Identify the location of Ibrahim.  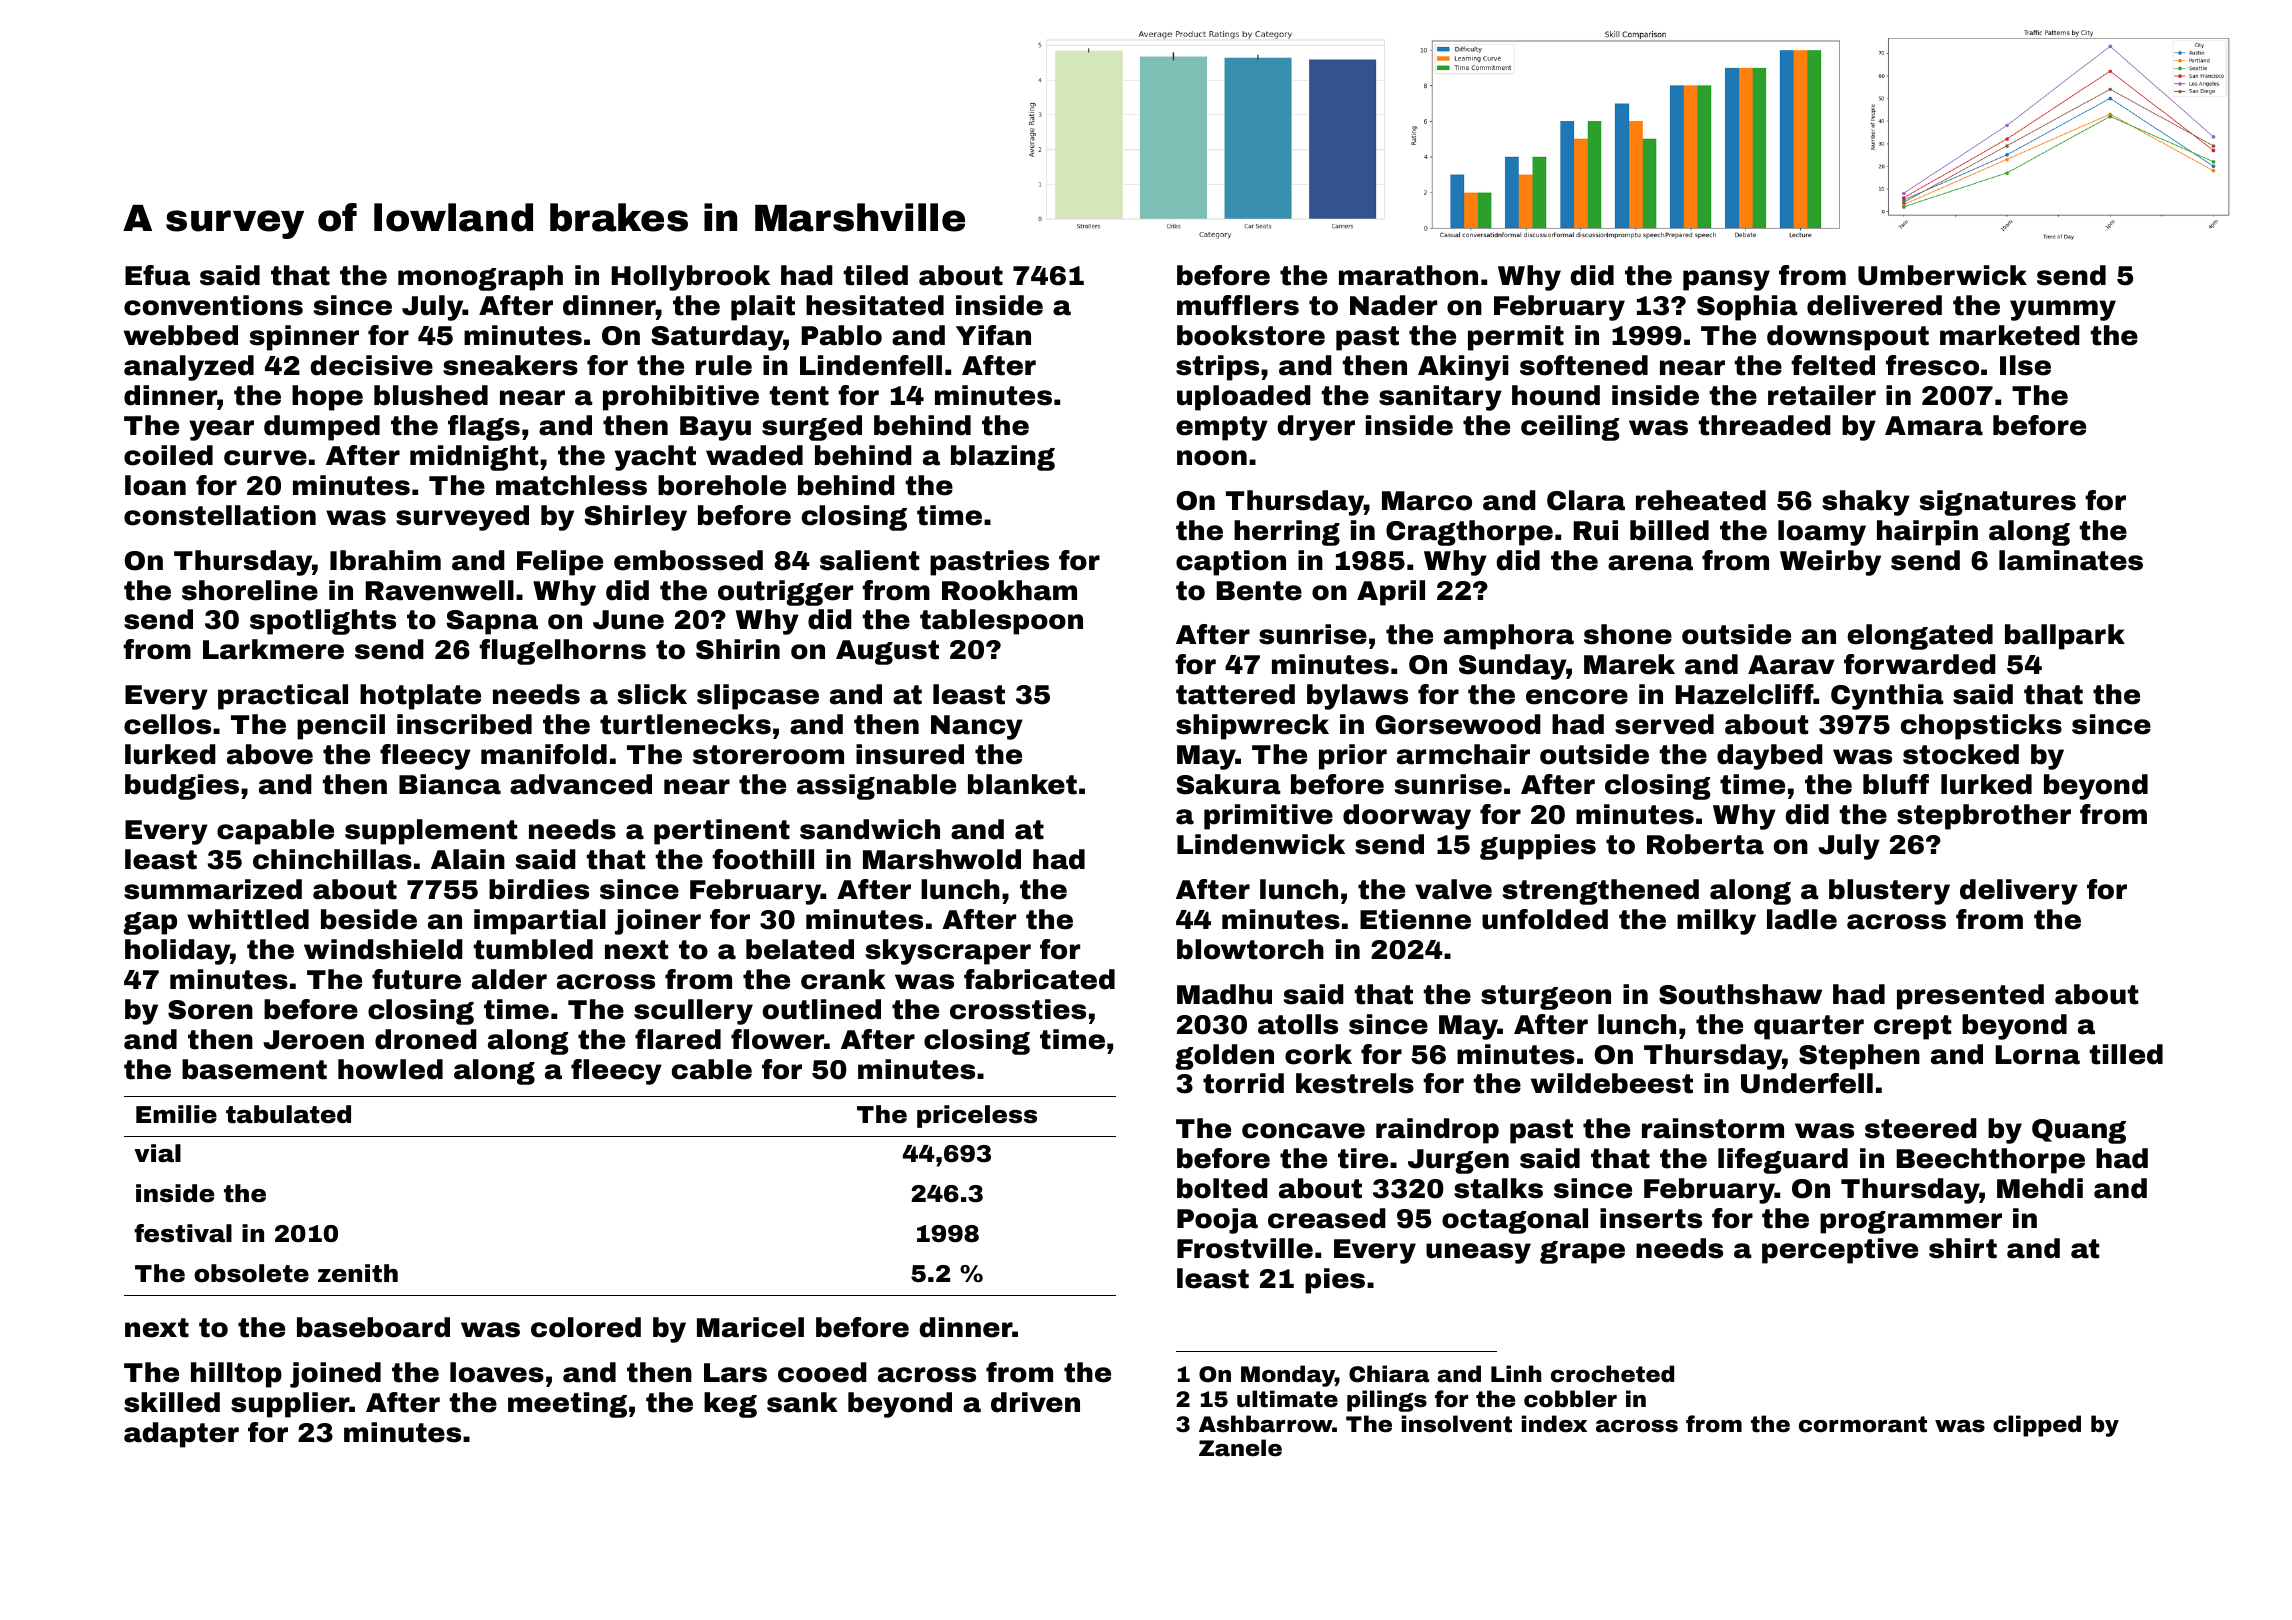
(385, 560).
